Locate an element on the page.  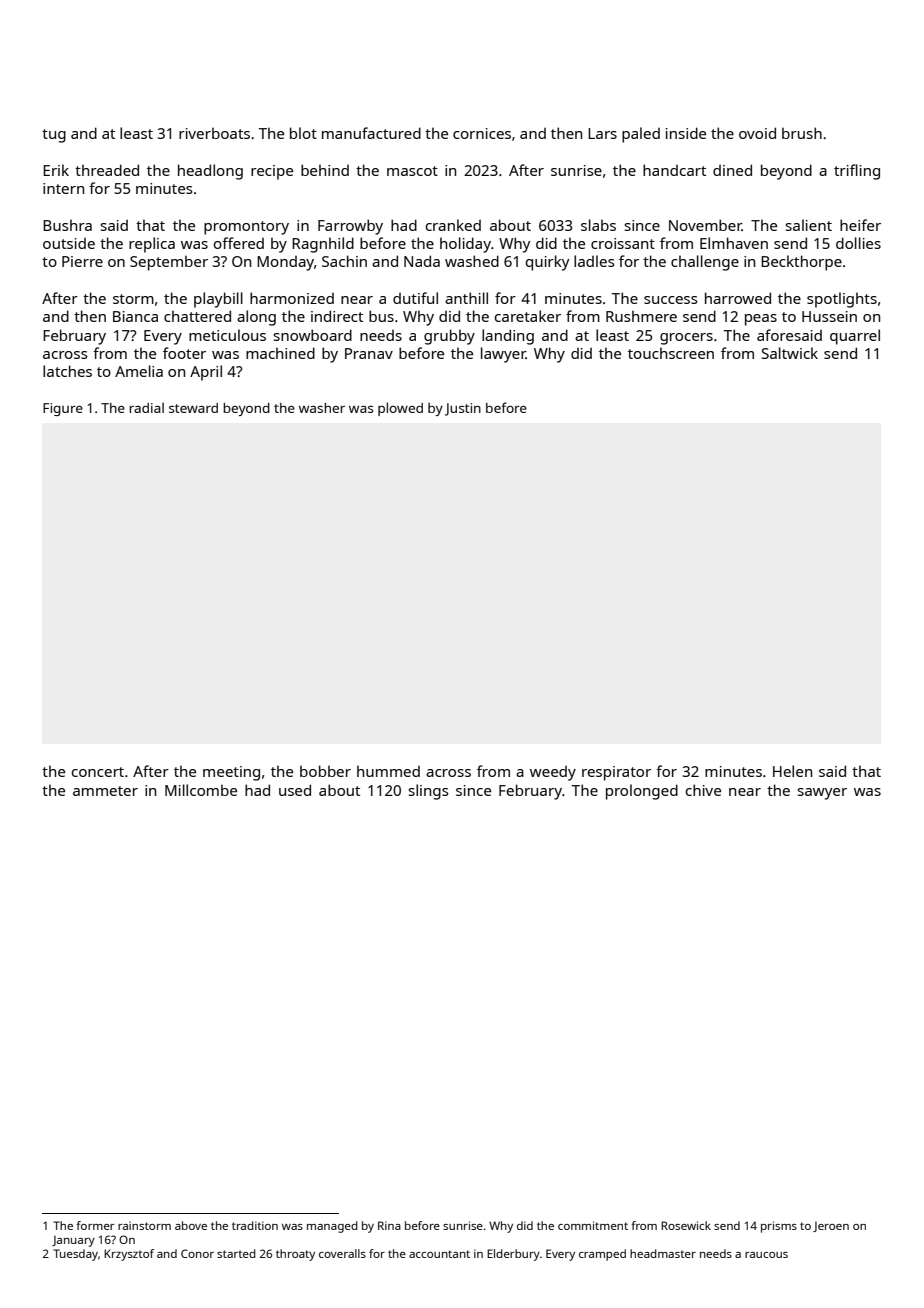
above is located at coordinates (191, 1225).
